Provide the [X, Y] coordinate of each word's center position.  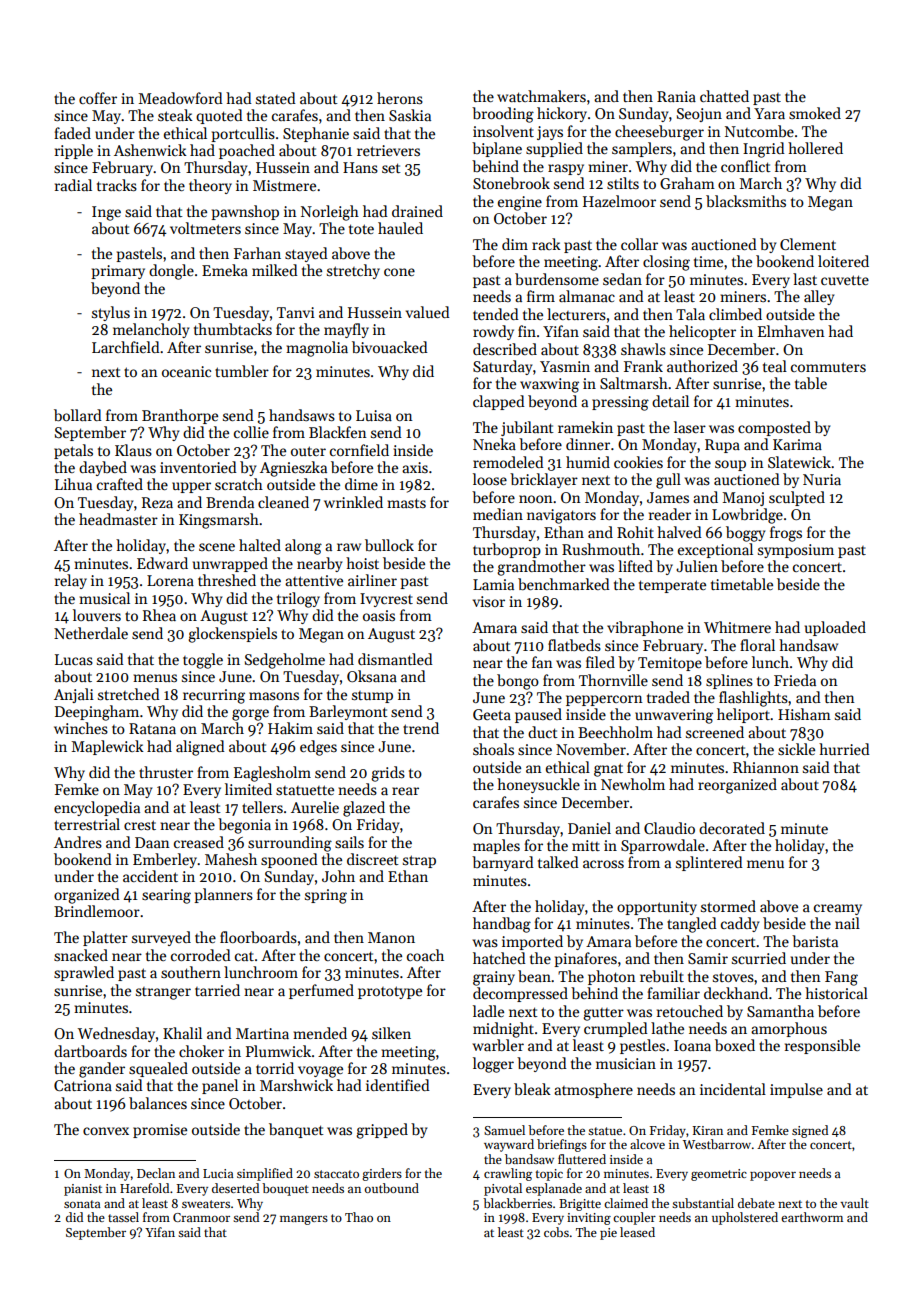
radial [73, 185]
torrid [275, 1068]
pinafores [585, 959]
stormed [728, 906]
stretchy [353, 271]
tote [361, 229]
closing [666, 263]
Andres [78, 842]
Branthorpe [180, 416]
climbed [735, 314]
